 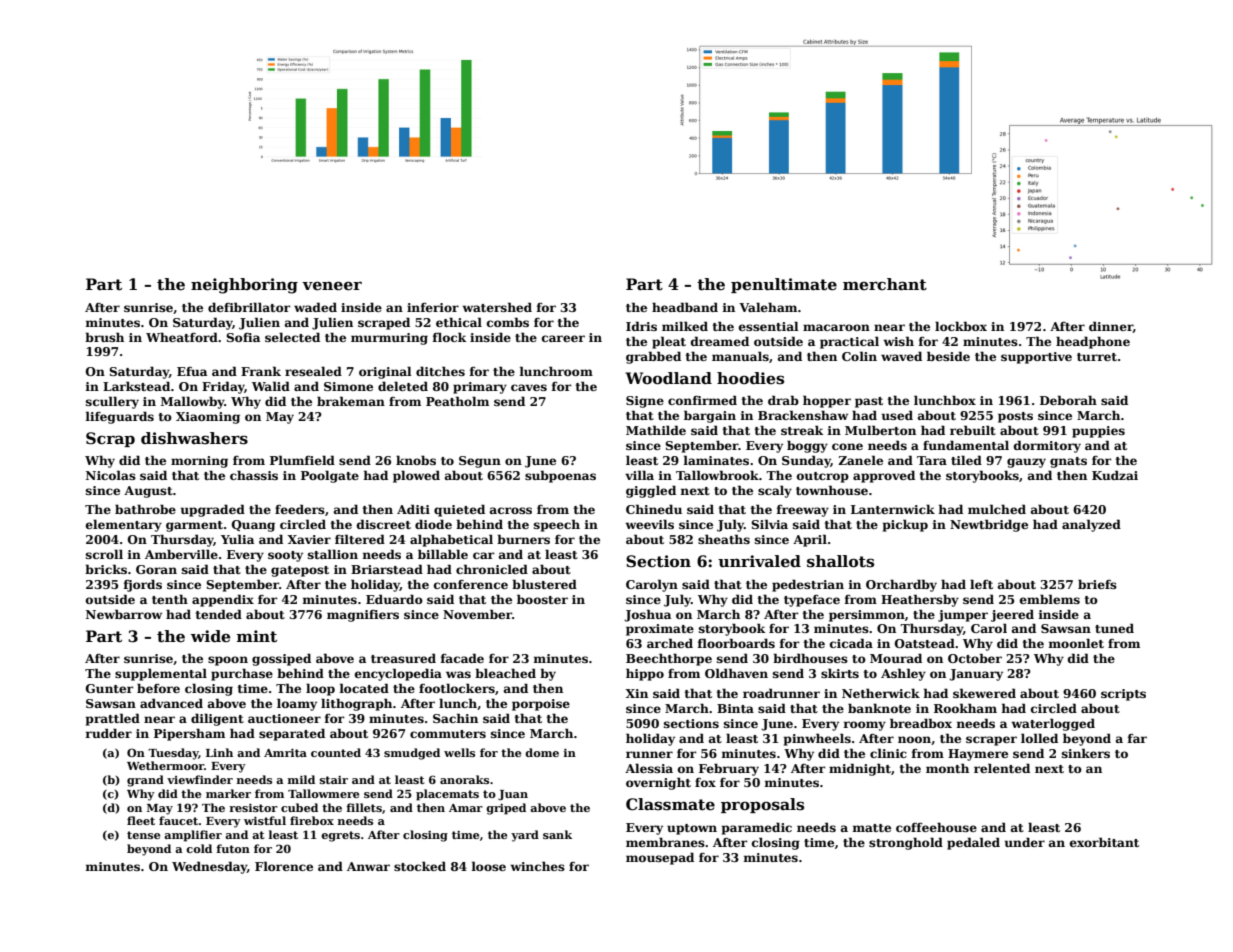 What do you see at coordinates (457, 401) in the image?
I see `Peatholm` at bounding box center [457, 401].
